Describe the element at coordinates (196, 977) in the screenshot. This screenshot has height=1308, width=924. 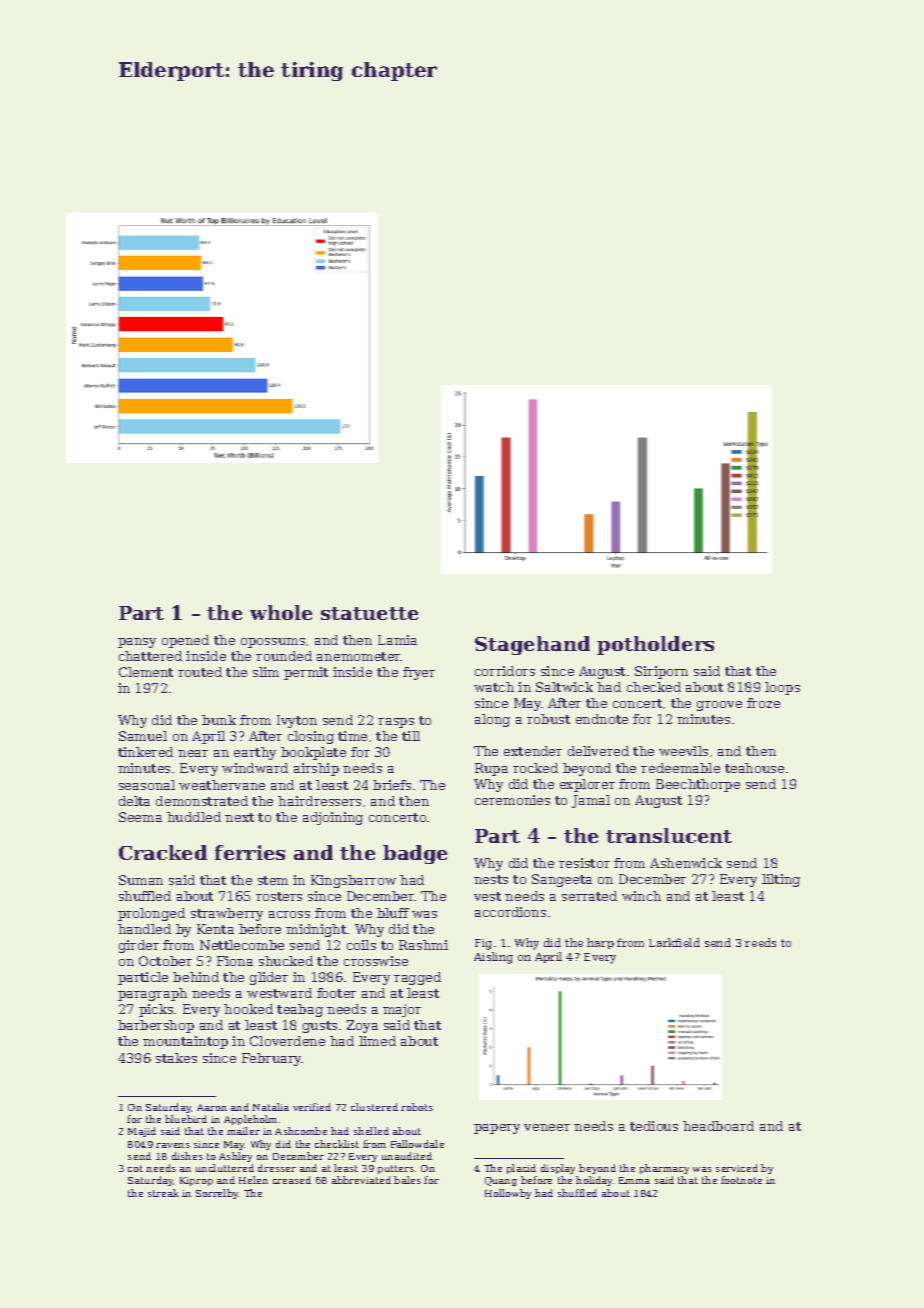
I see `behind` at that location.
